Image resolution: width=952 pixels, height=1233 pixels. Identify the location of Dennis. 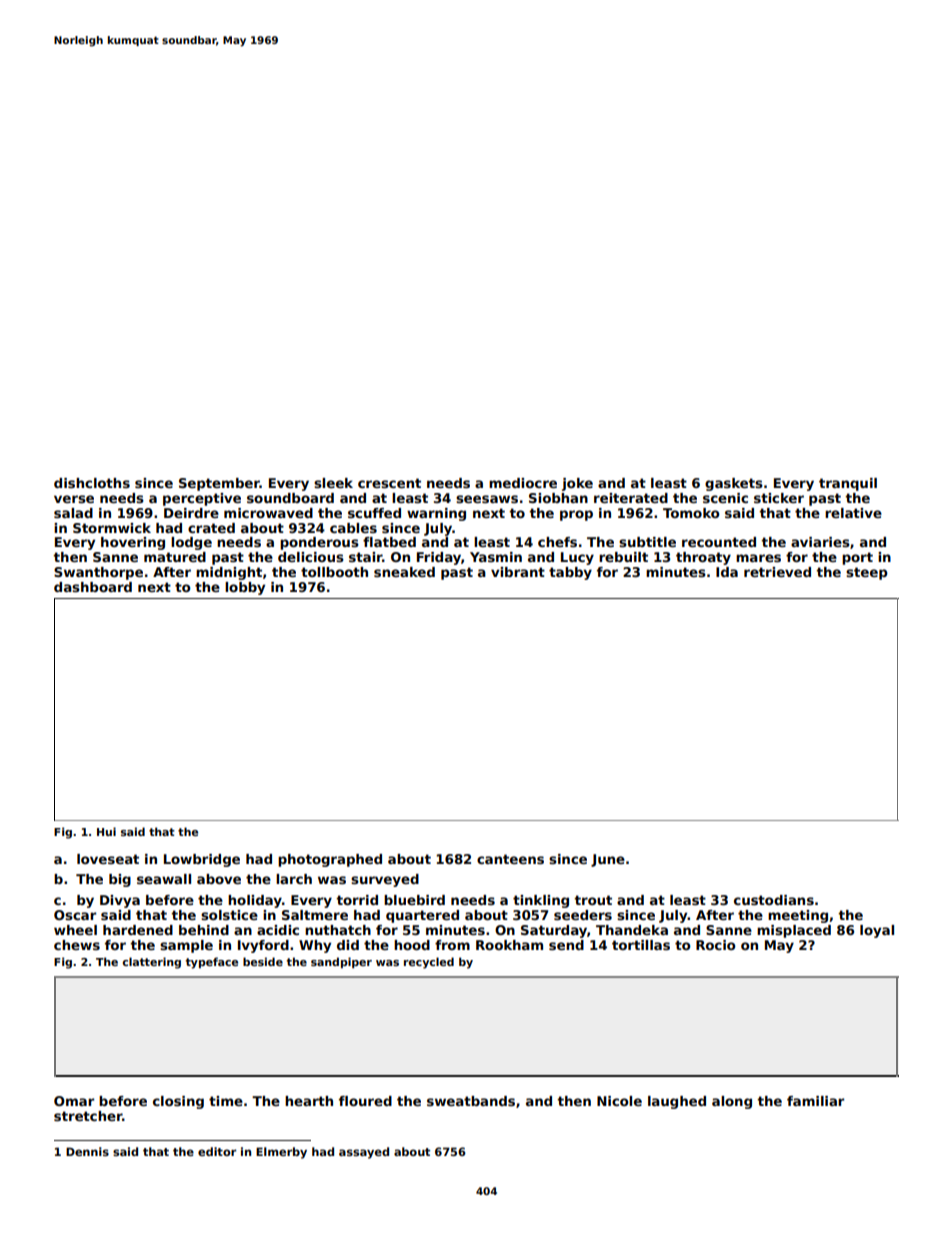
(87, 1151).
